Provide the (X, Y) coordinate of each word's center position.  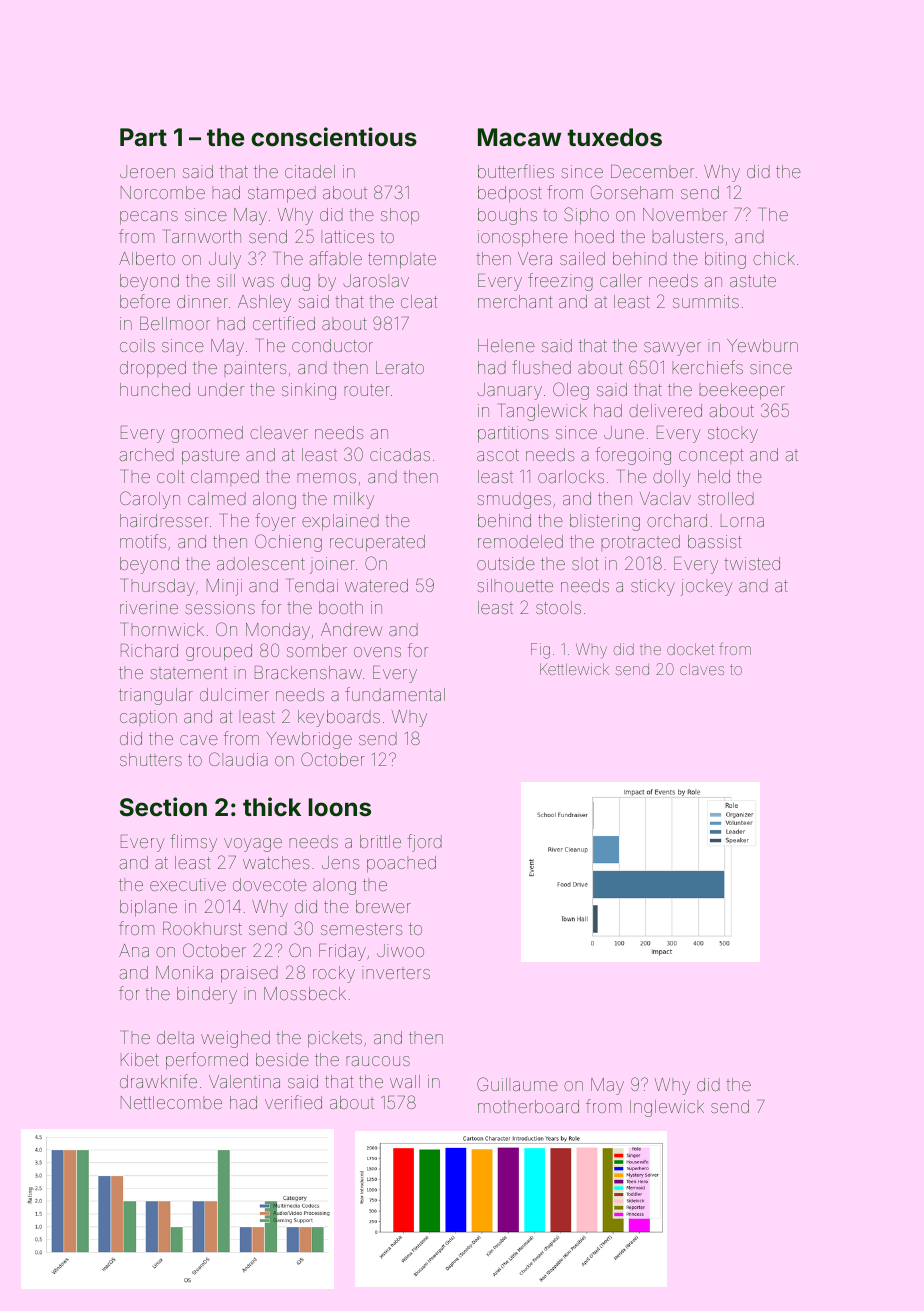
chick (774, 258)
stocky (733, 434)
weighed (235, 1039)
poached (401, 864)
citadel (310, 171)
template (402, 260)
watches (276, 862)
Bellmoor (175, 323)
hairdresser (164, 520)
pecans (149, 218)
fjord (424, 843)
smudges (514, 500)
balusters (688, 236)
